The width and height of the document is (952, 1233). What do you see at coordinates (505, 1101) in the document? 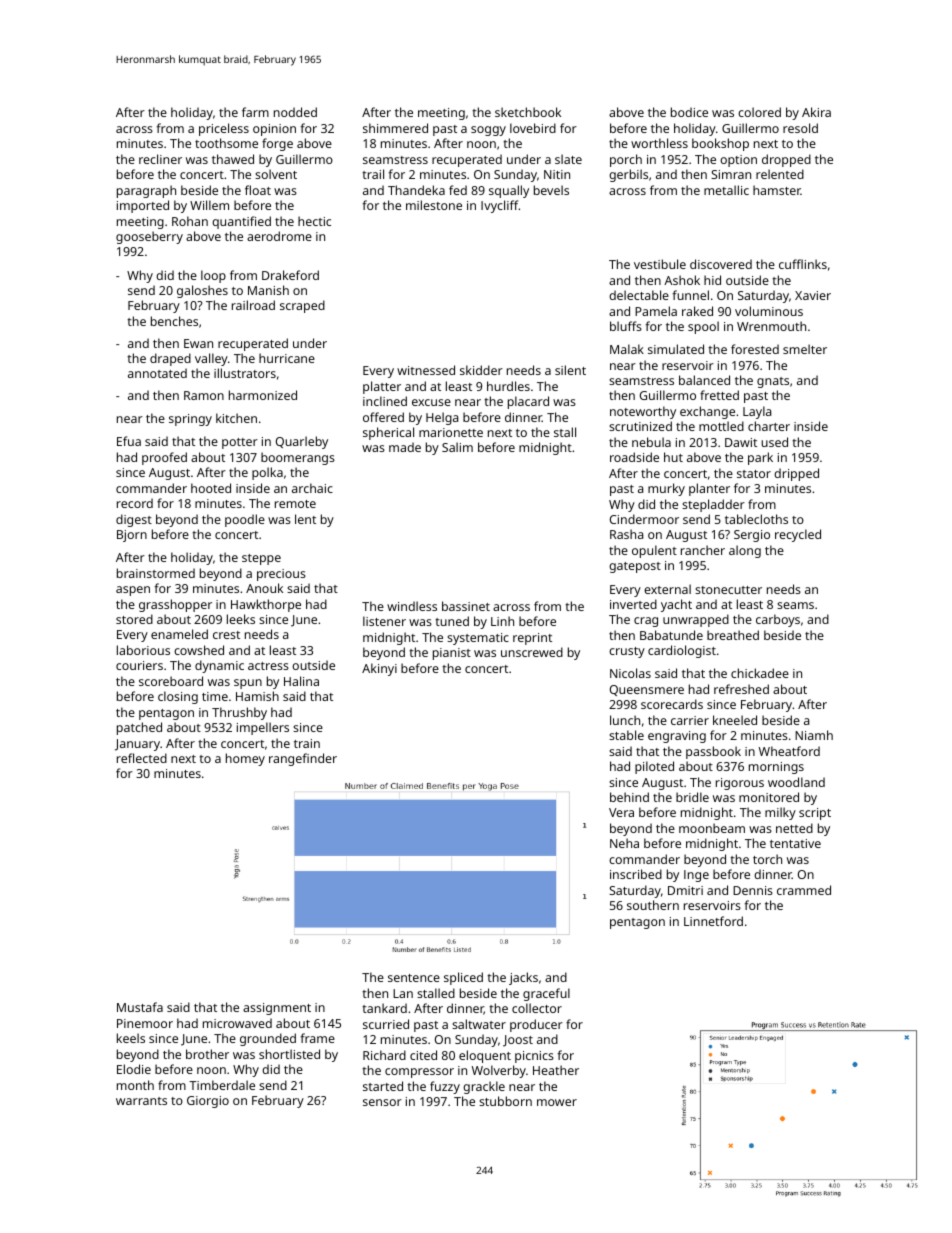
I see `stubborn` at bounding box center [505, 1101].
